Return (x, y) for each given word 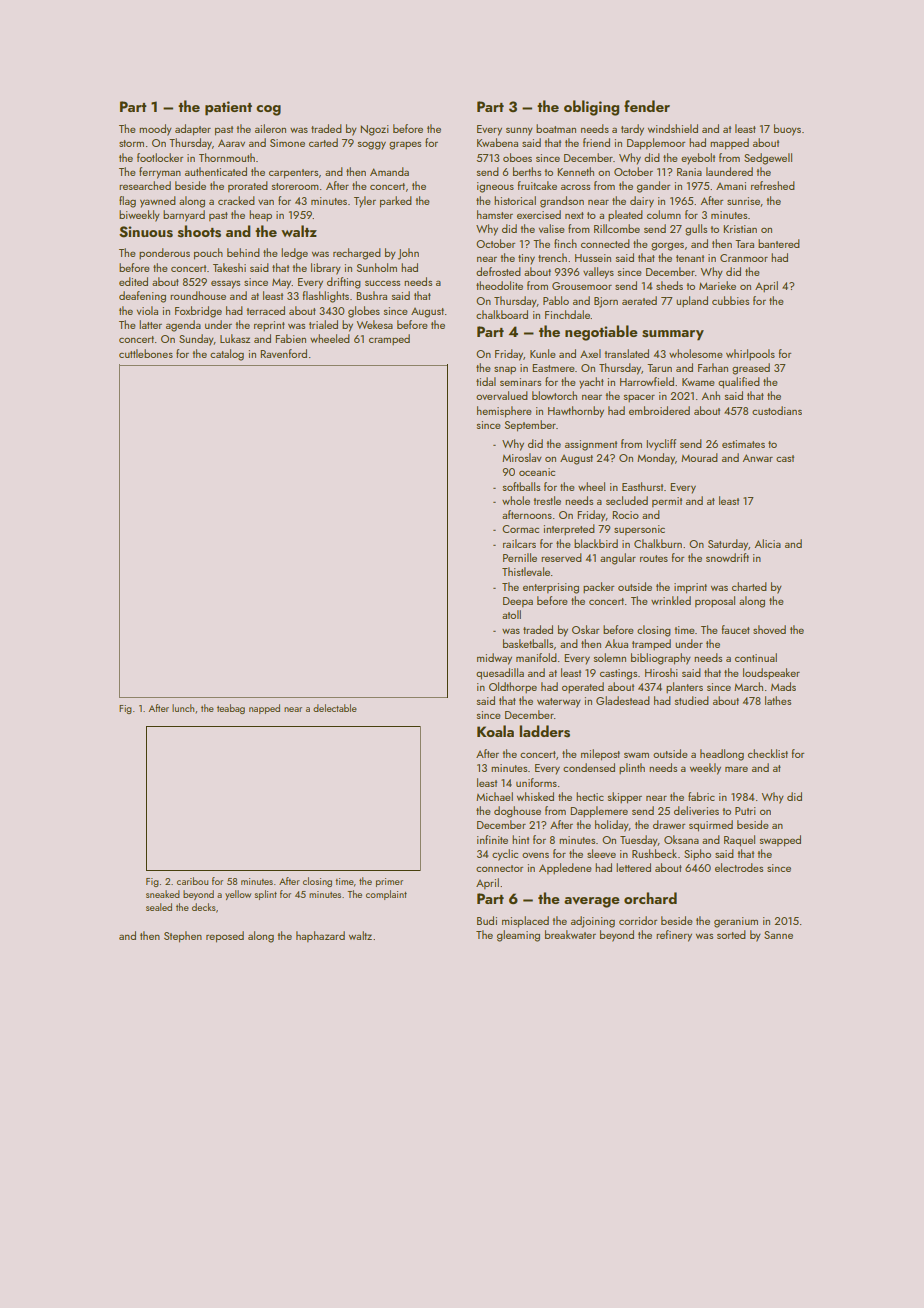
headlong (722, 755)
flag (127, 202)
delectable (335, 708)
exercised (539, 214)
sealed (159, 907)
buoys (787, 130)
